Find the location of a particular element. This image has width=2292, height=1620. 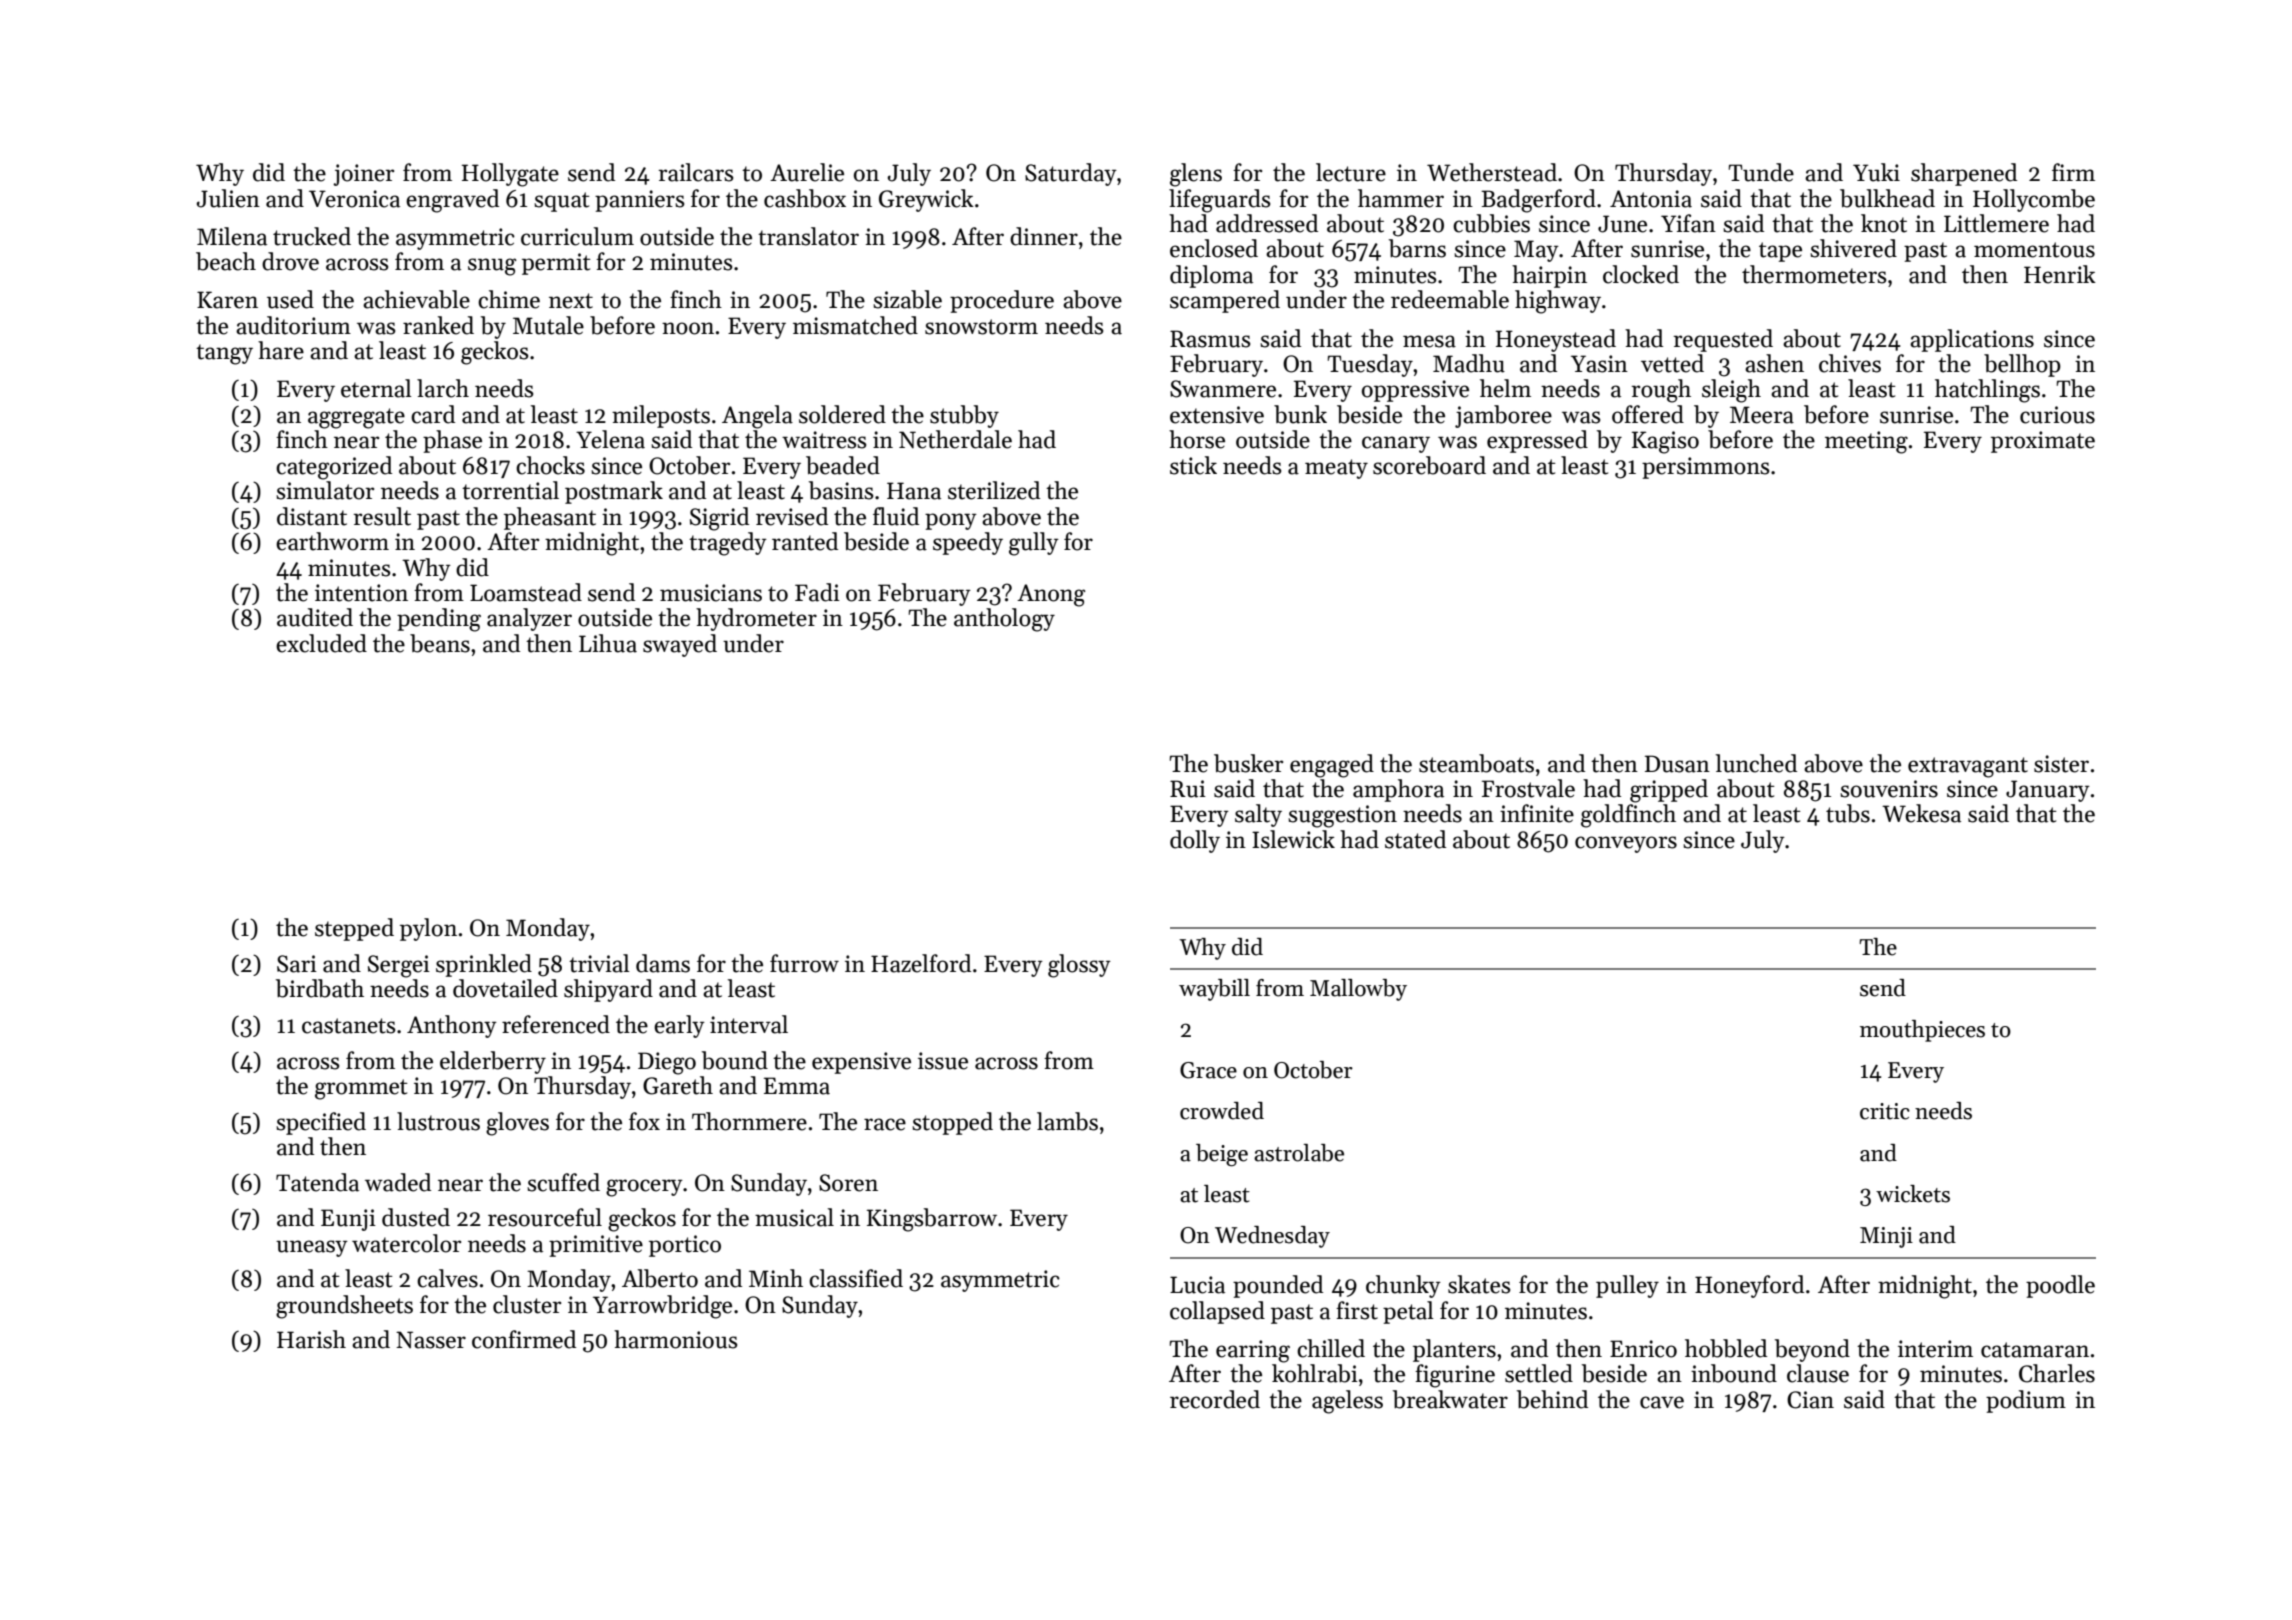

glens is located at coordinates (1196, 175).
